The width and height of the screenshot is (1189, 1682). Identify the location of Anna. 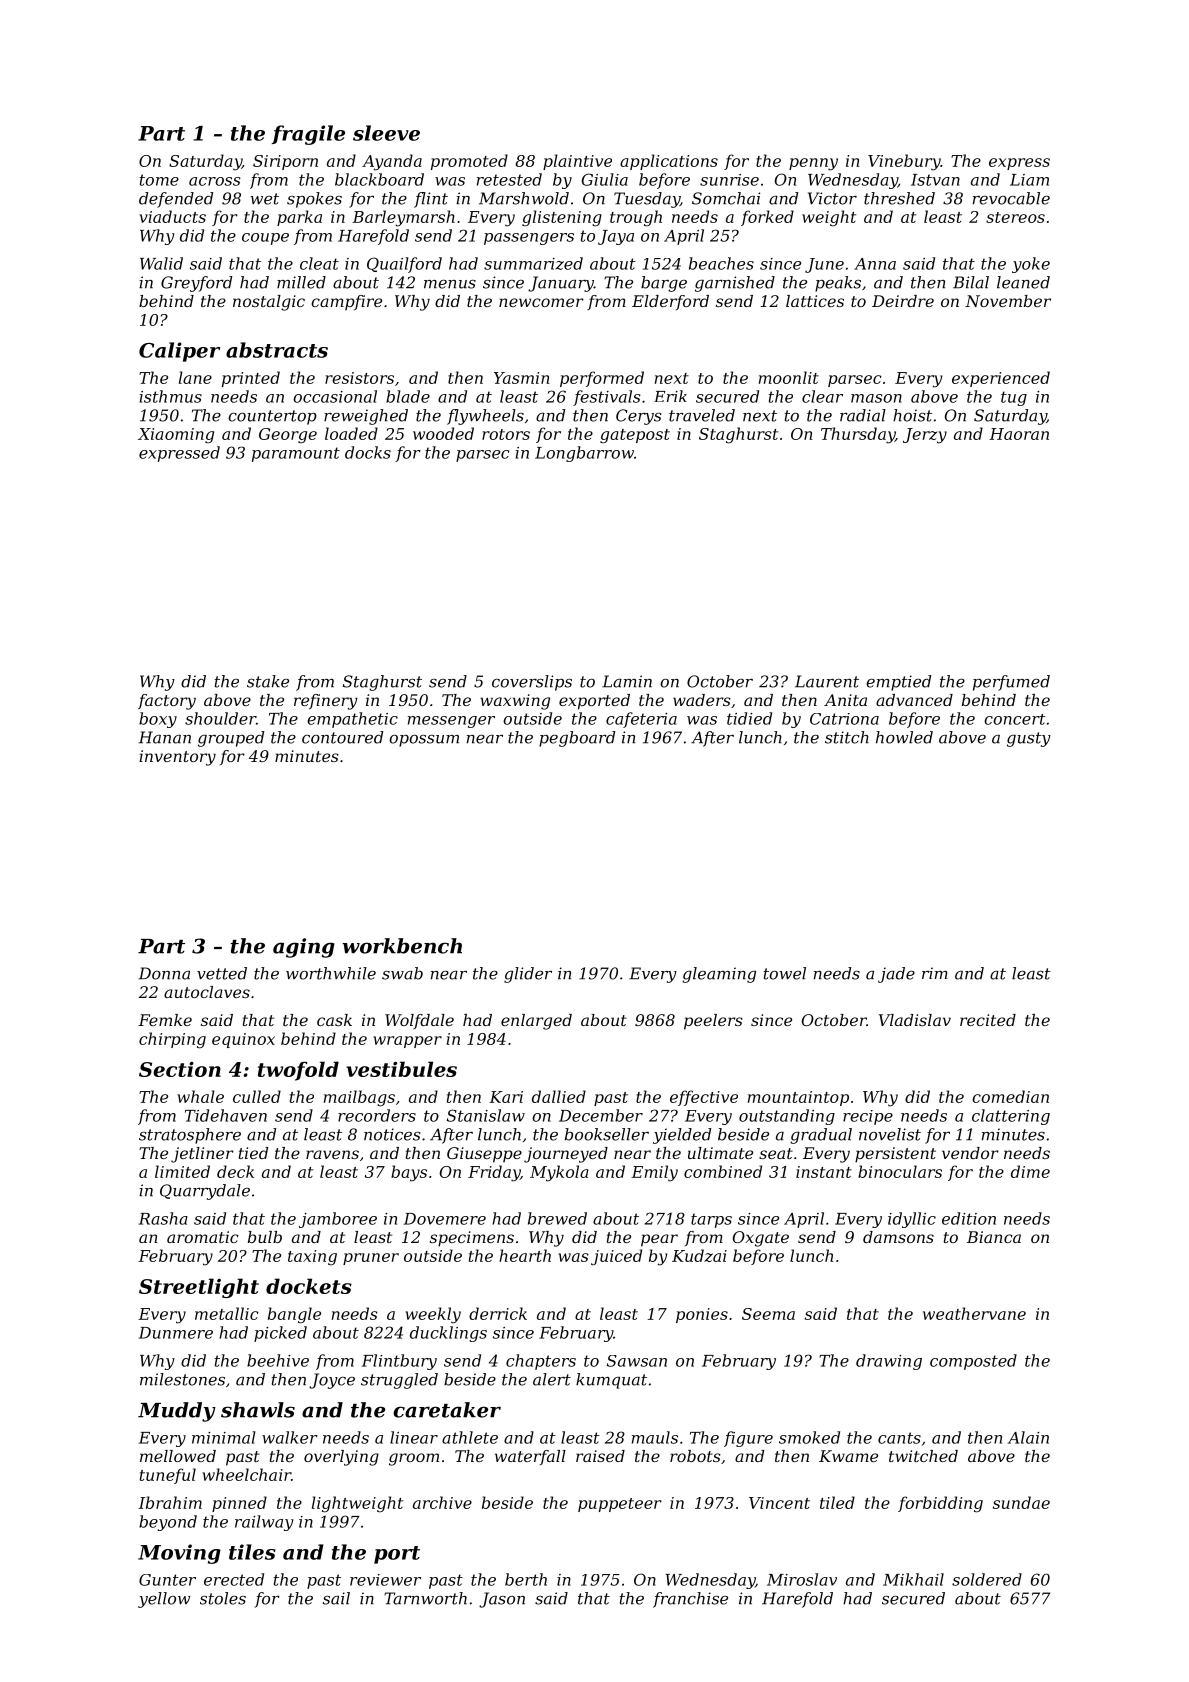
(875, 264).
